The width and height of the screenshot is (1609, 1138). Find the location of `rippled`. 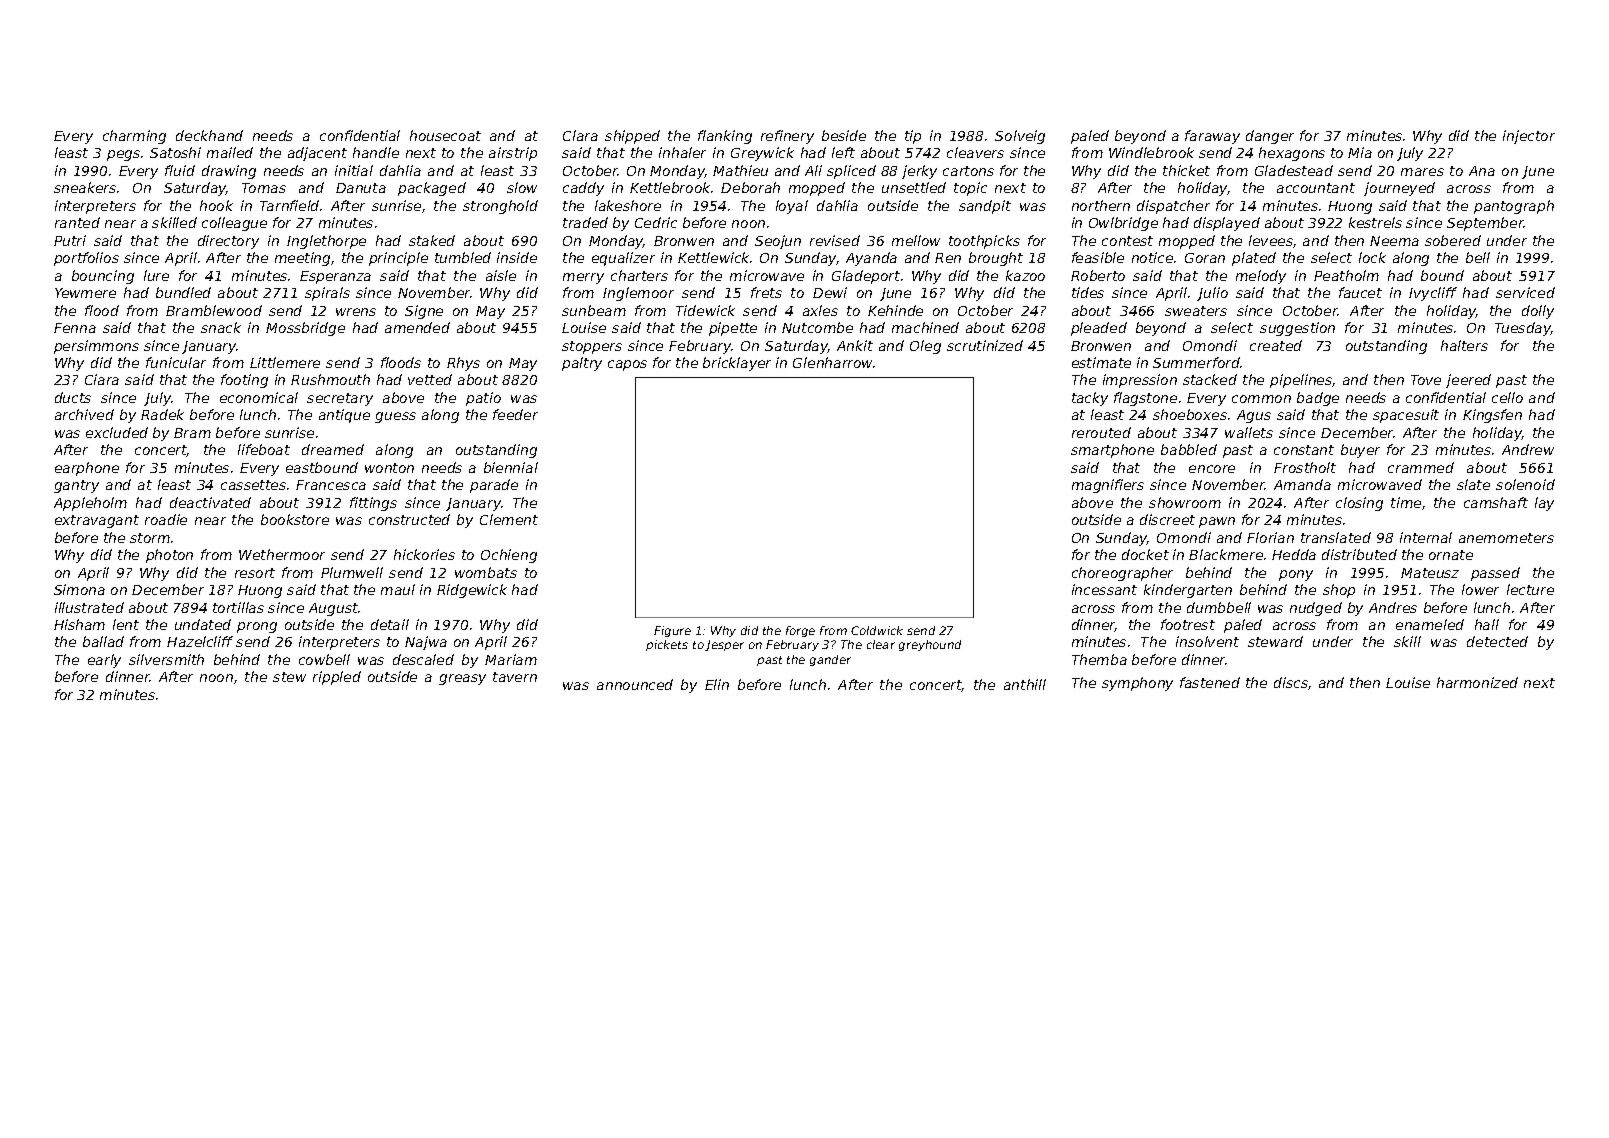

rippled is located at coordinates (337, 678).
